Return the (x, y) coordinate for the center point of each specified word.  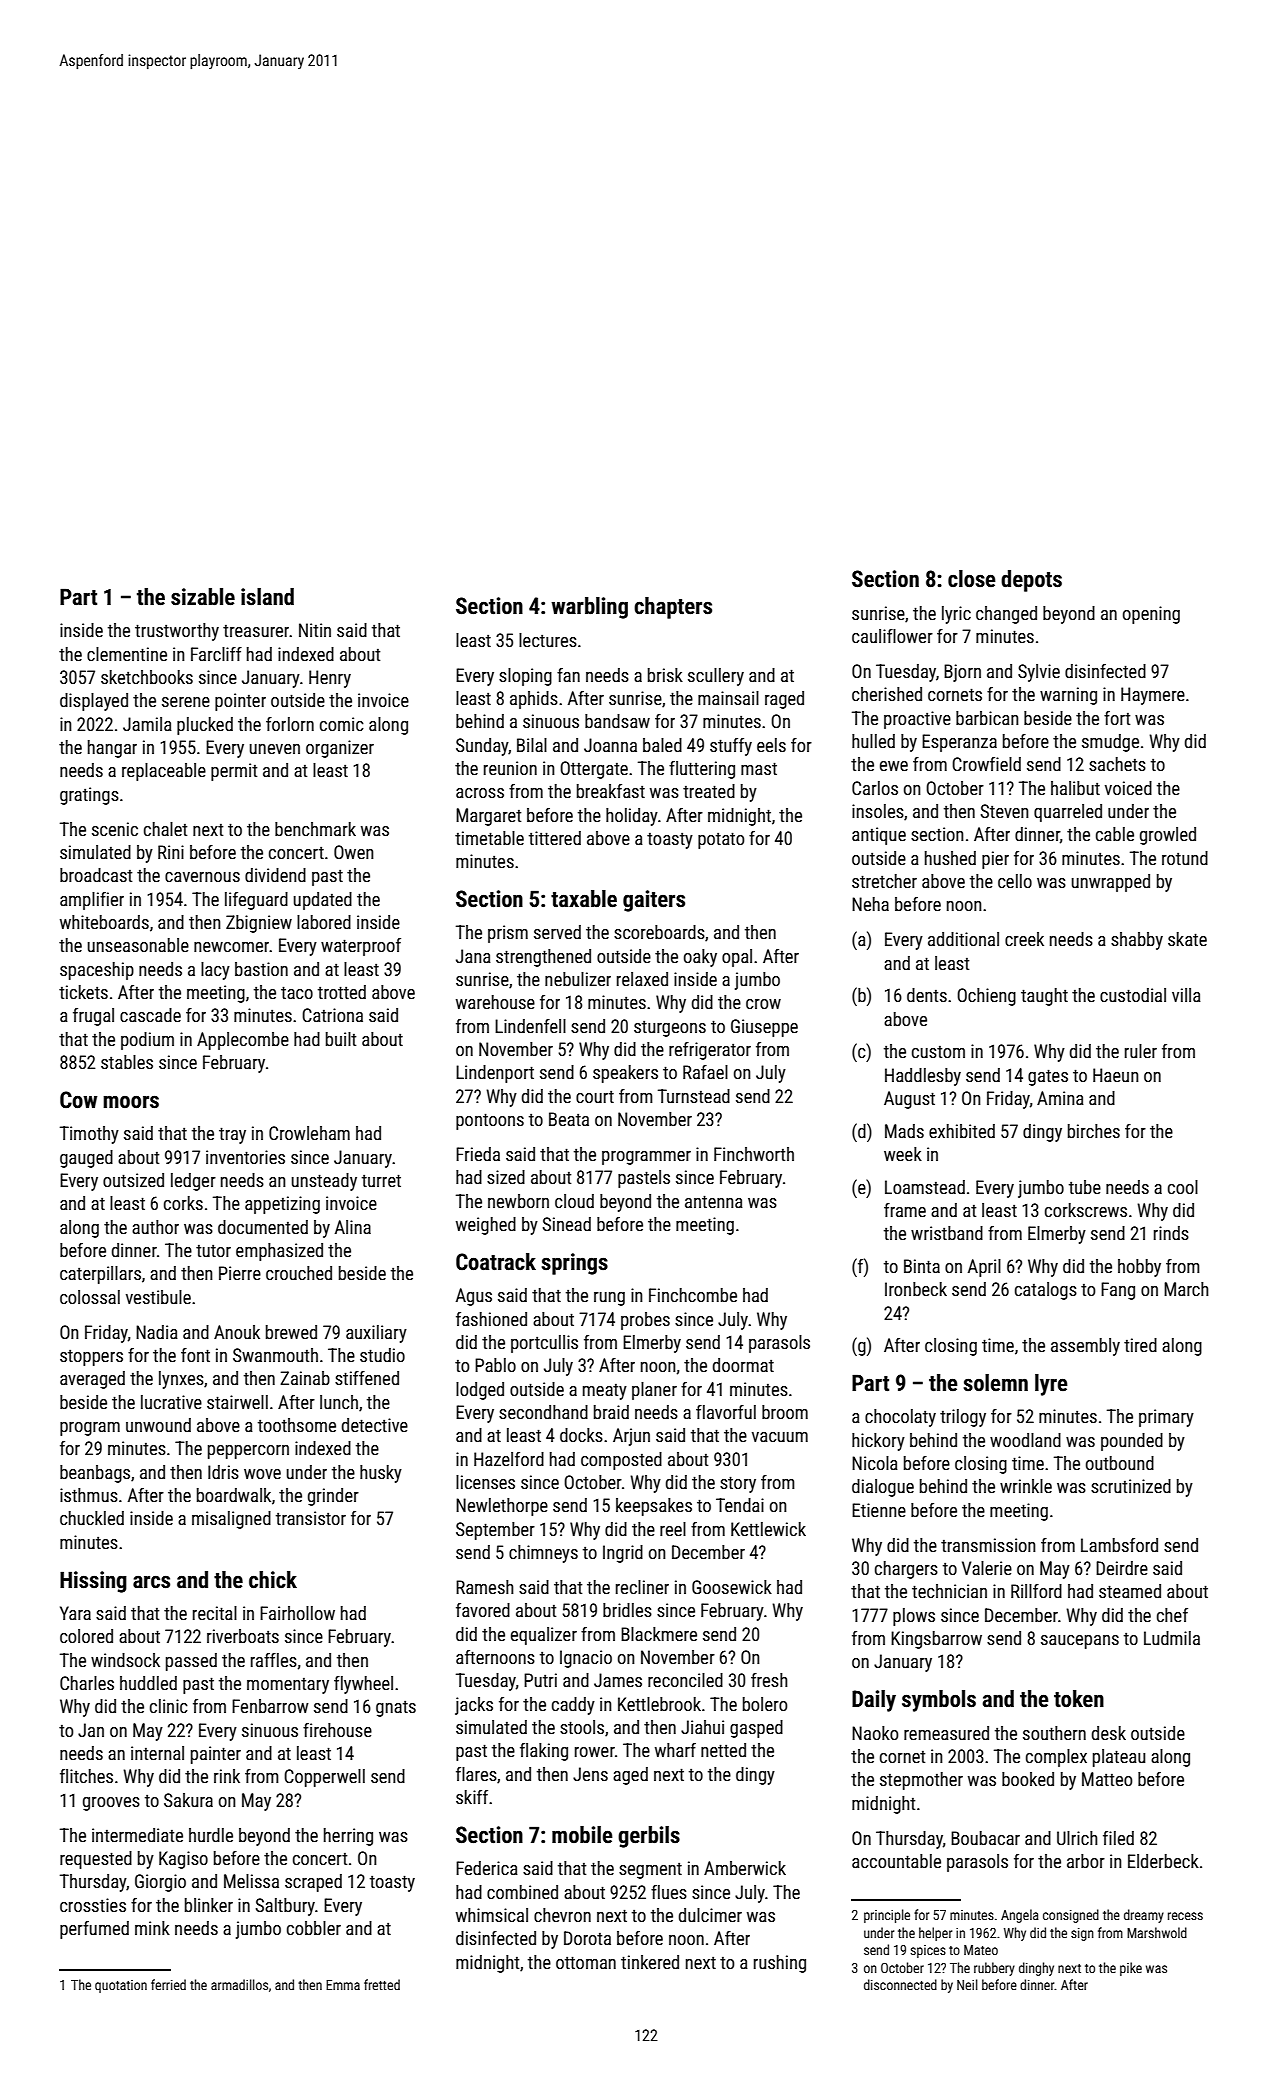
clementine (127, 654)
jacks (474, 1706)
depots (1031, 581)
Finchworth (754, 1154)
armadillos (239, 1984)
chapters (673, 608)
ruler (1141, 1051)
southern (1054, 1733)
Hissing (93, 1582)
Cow (78, 1100)
